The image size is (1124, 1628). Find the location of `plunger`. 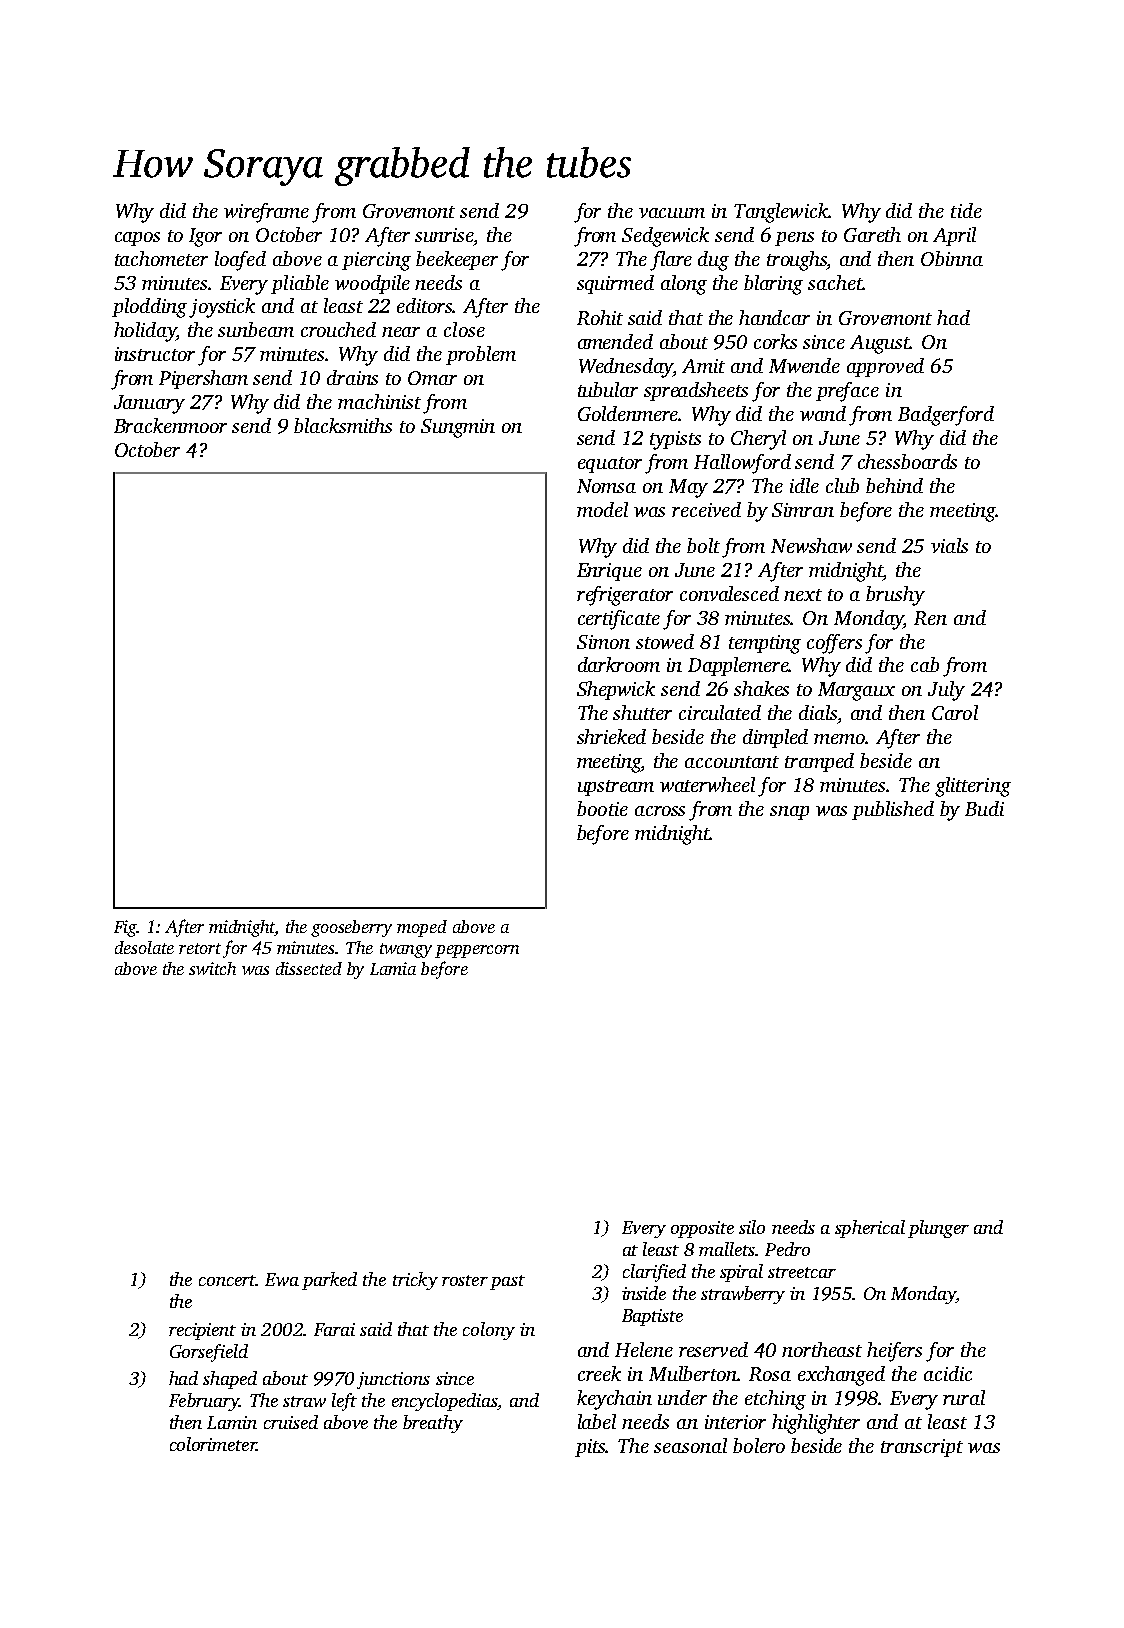

plunger is located at coordinates (938, 1229).
